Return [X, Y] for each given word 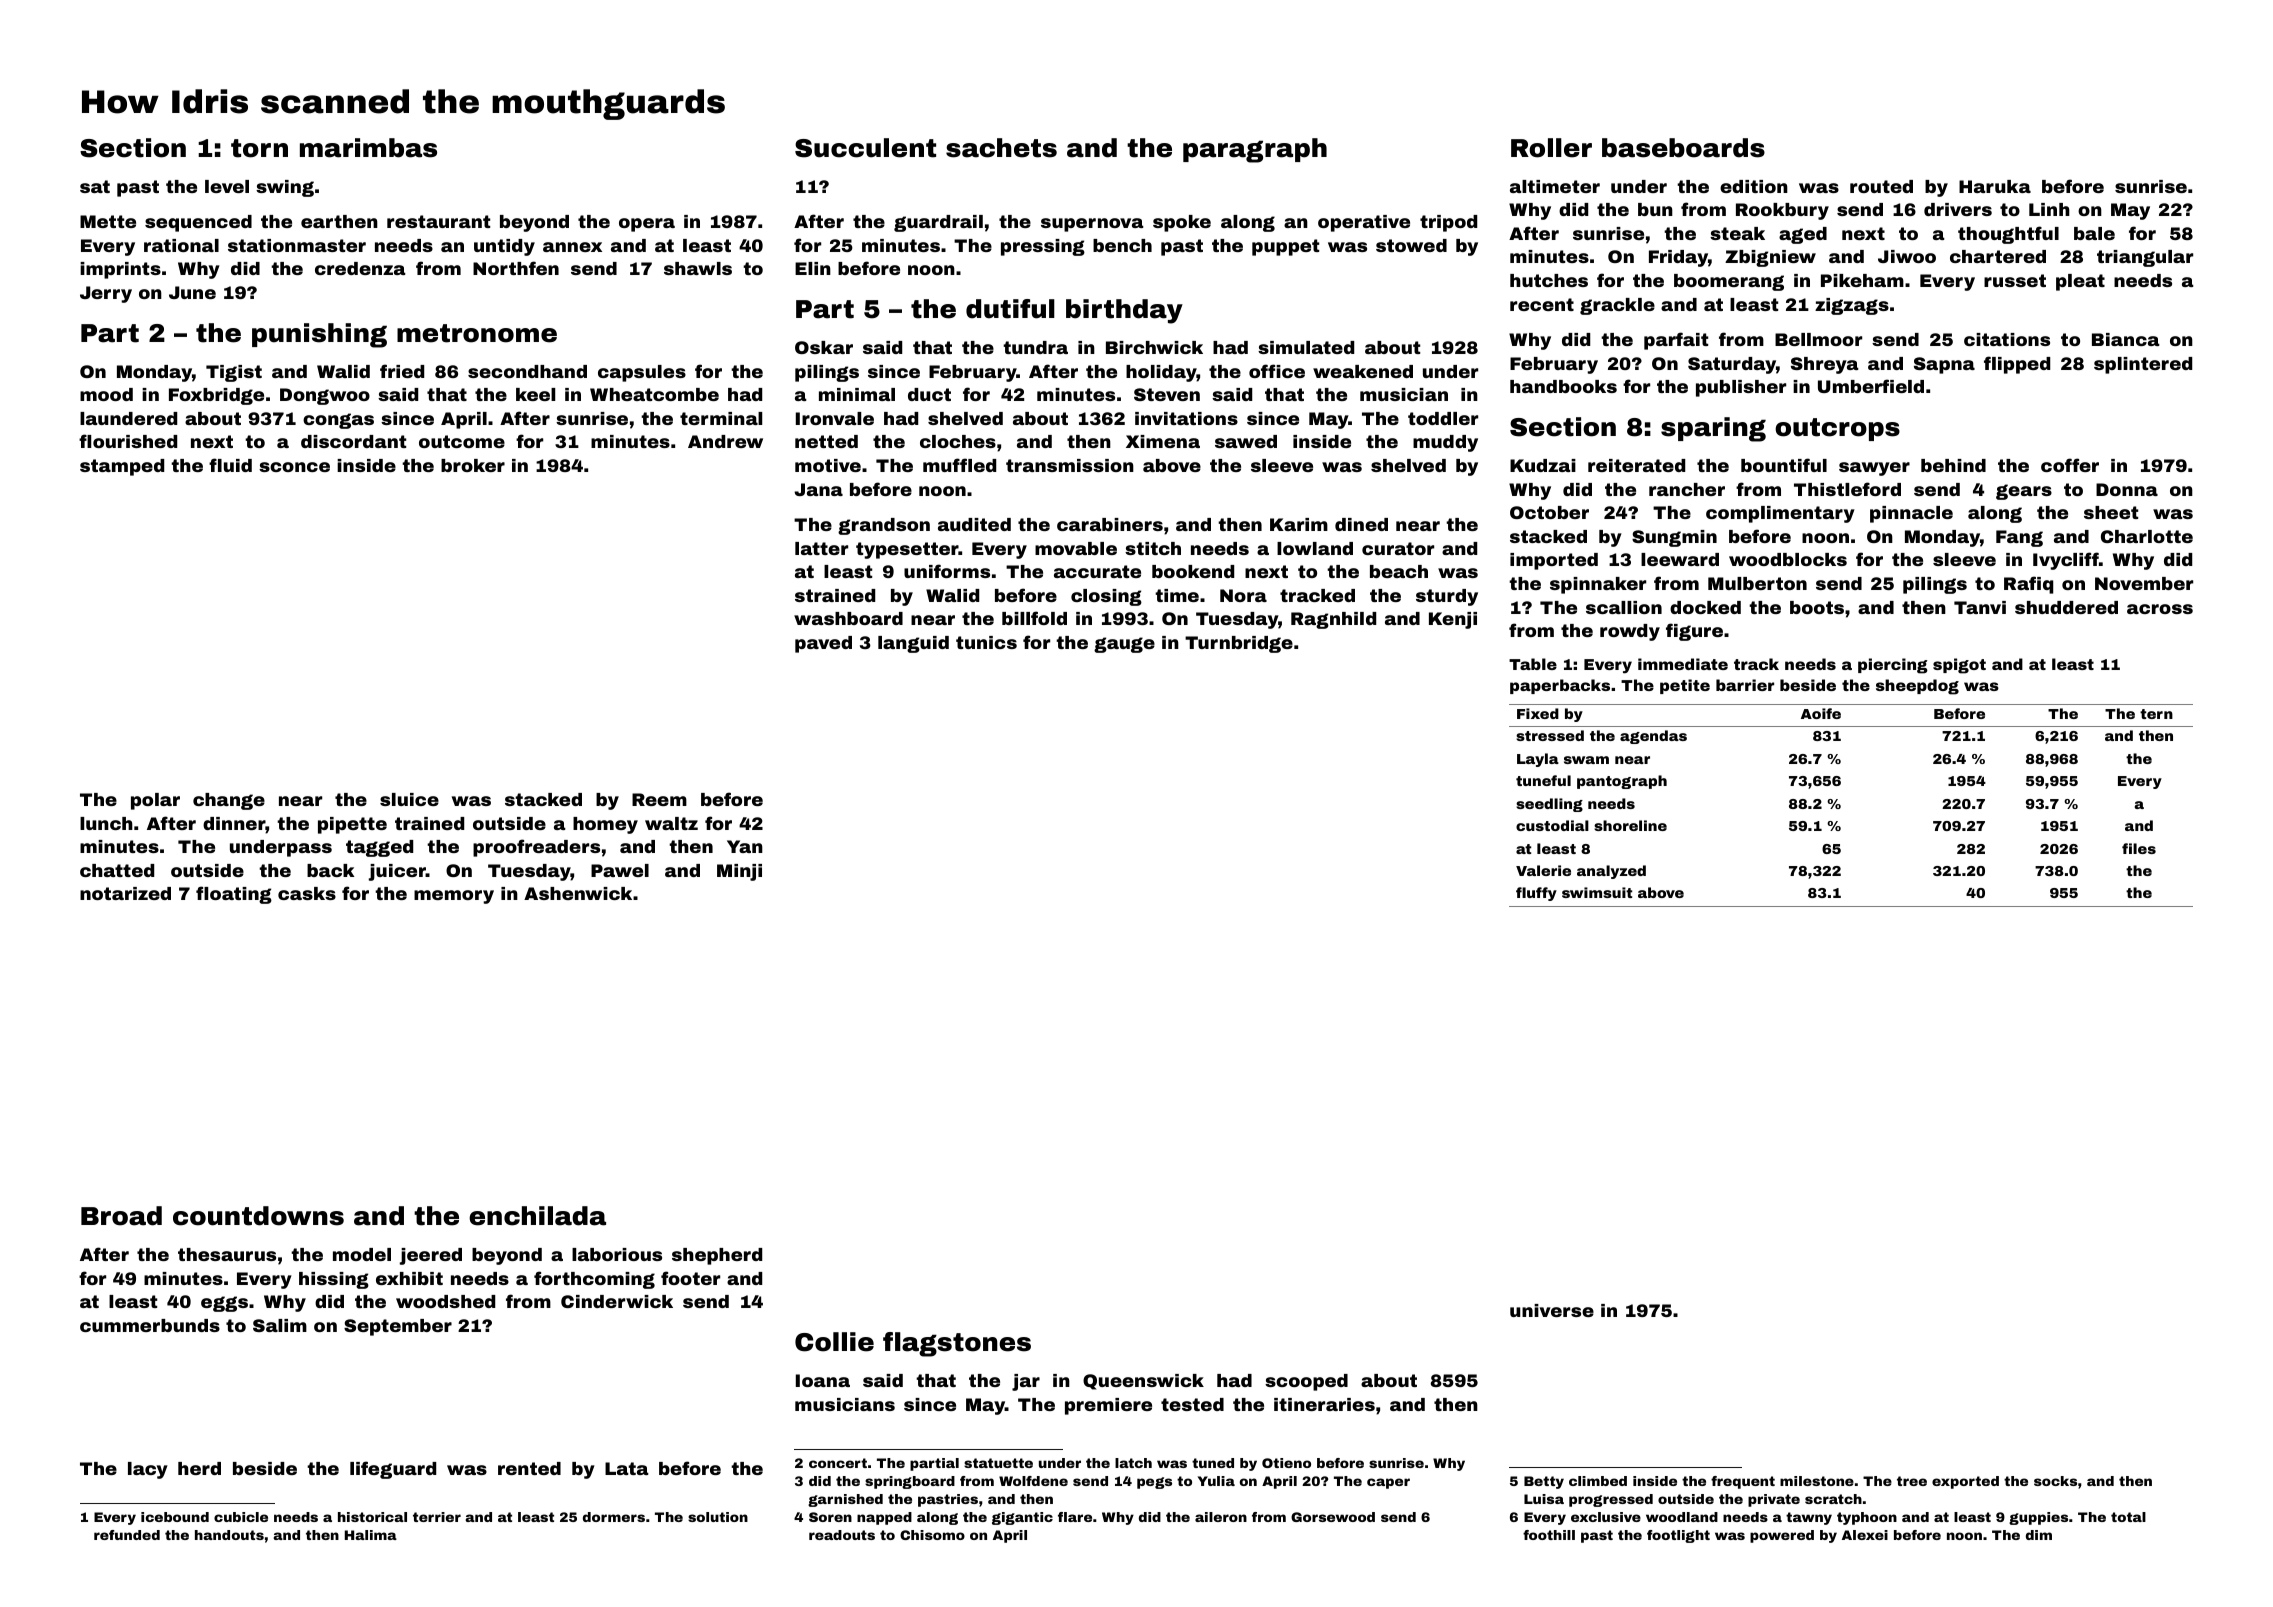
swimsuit [1597, 892]
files [2139, 848]
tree [1912, 1481]
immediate [1683, 664]
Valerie [1543, 870]
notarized [125, 893]
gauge [1124, 645]
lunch [106, 823]
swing [285, 188]
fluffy [1536, 894]
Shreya [1825, 365]
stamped [122, 467]
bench [1122, 245]
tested [1192, 1404]
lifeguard [393, 1470]
